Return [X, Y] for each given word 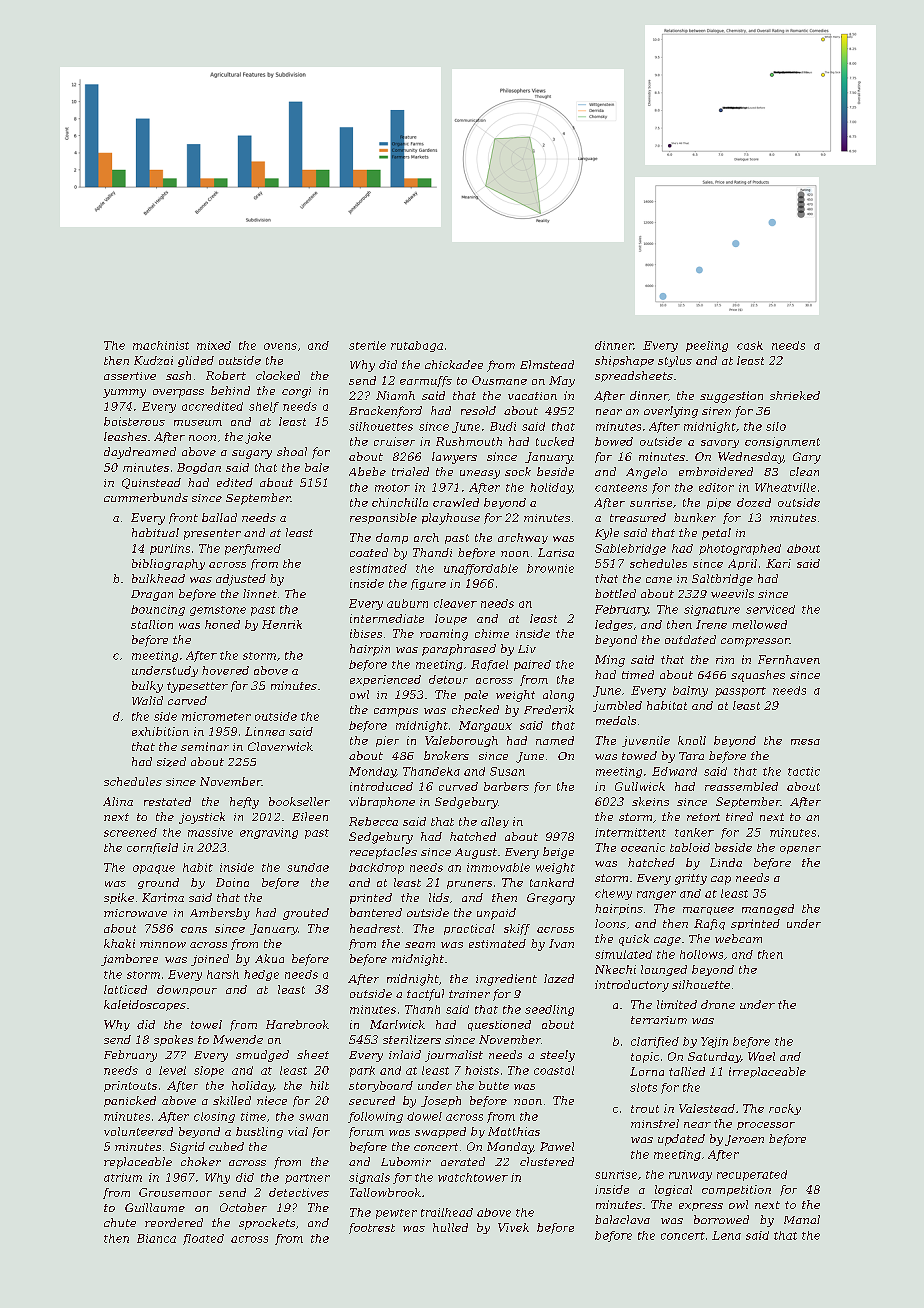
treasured [638, 517]
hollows [701, 954]
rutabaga [417, 346]
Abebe [367, 471]
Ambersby [220, 914]
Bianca [156, 1238]
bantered [376, 912]
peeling [707, 346]
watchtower [473, 1177]
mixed [214, 345]
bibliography [168, 564]
